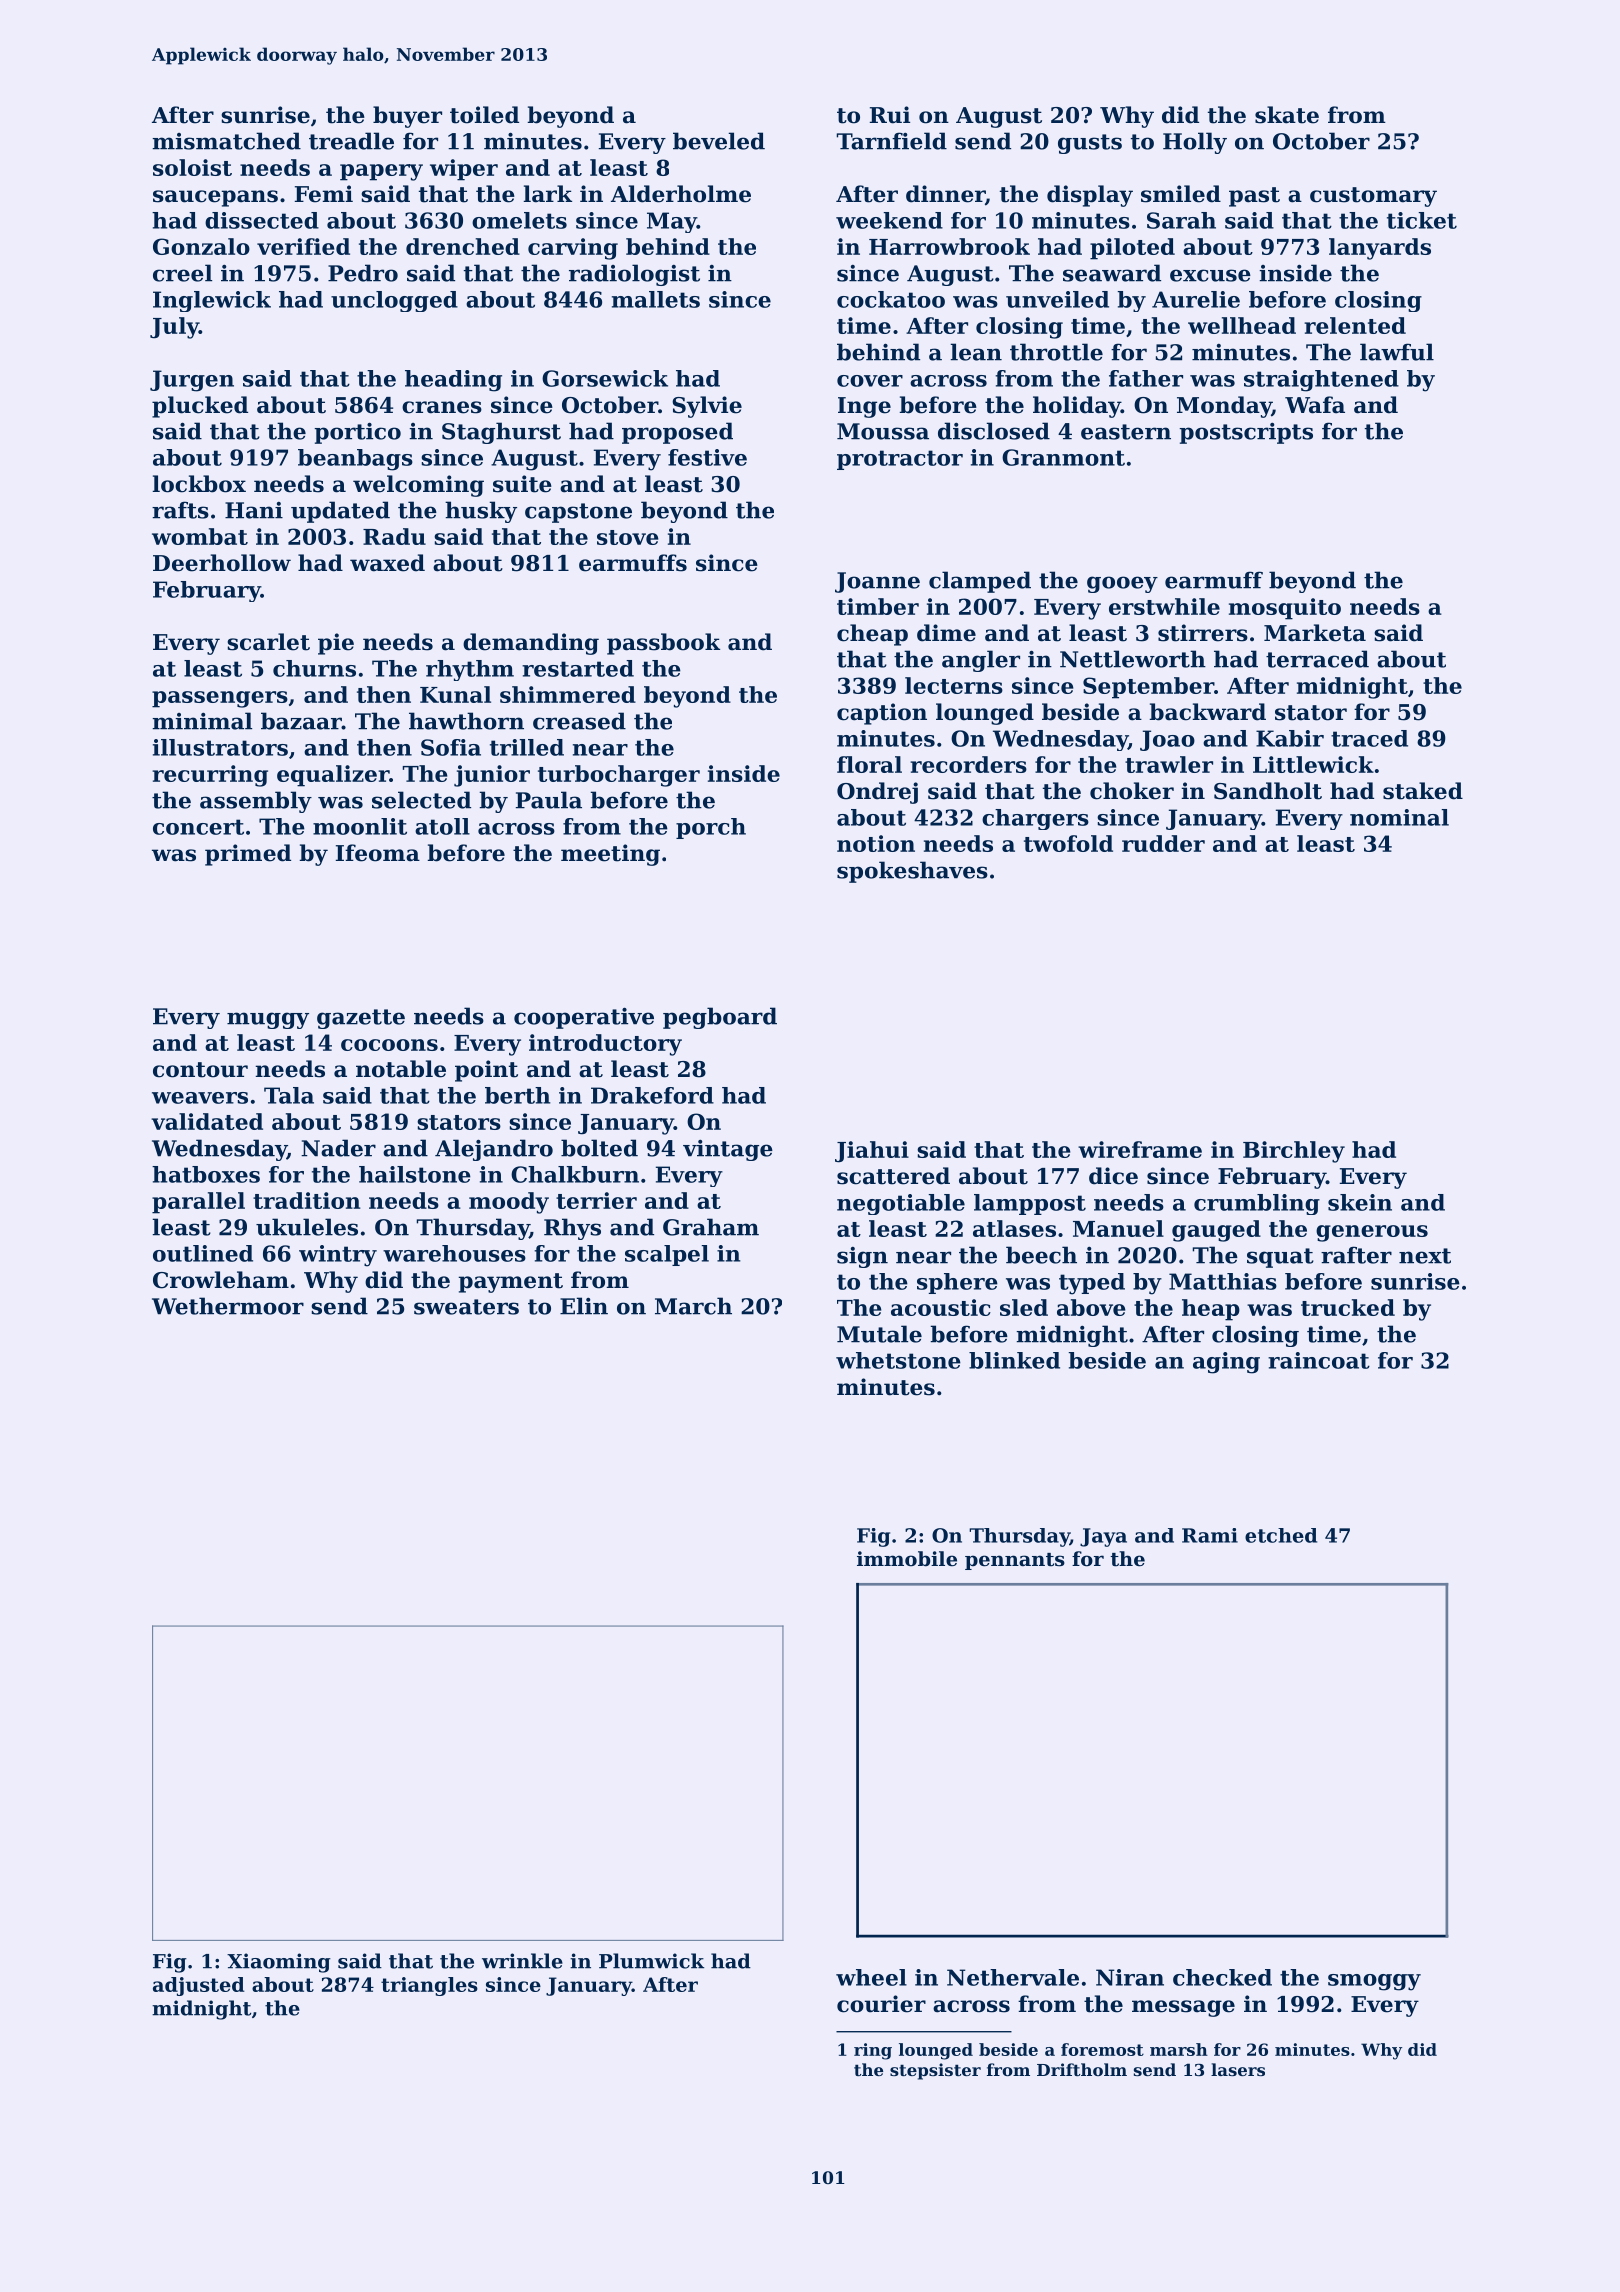  Describe the element at coordinates (720, 1018) in the screenshot. I see `pegboard` at that location.
